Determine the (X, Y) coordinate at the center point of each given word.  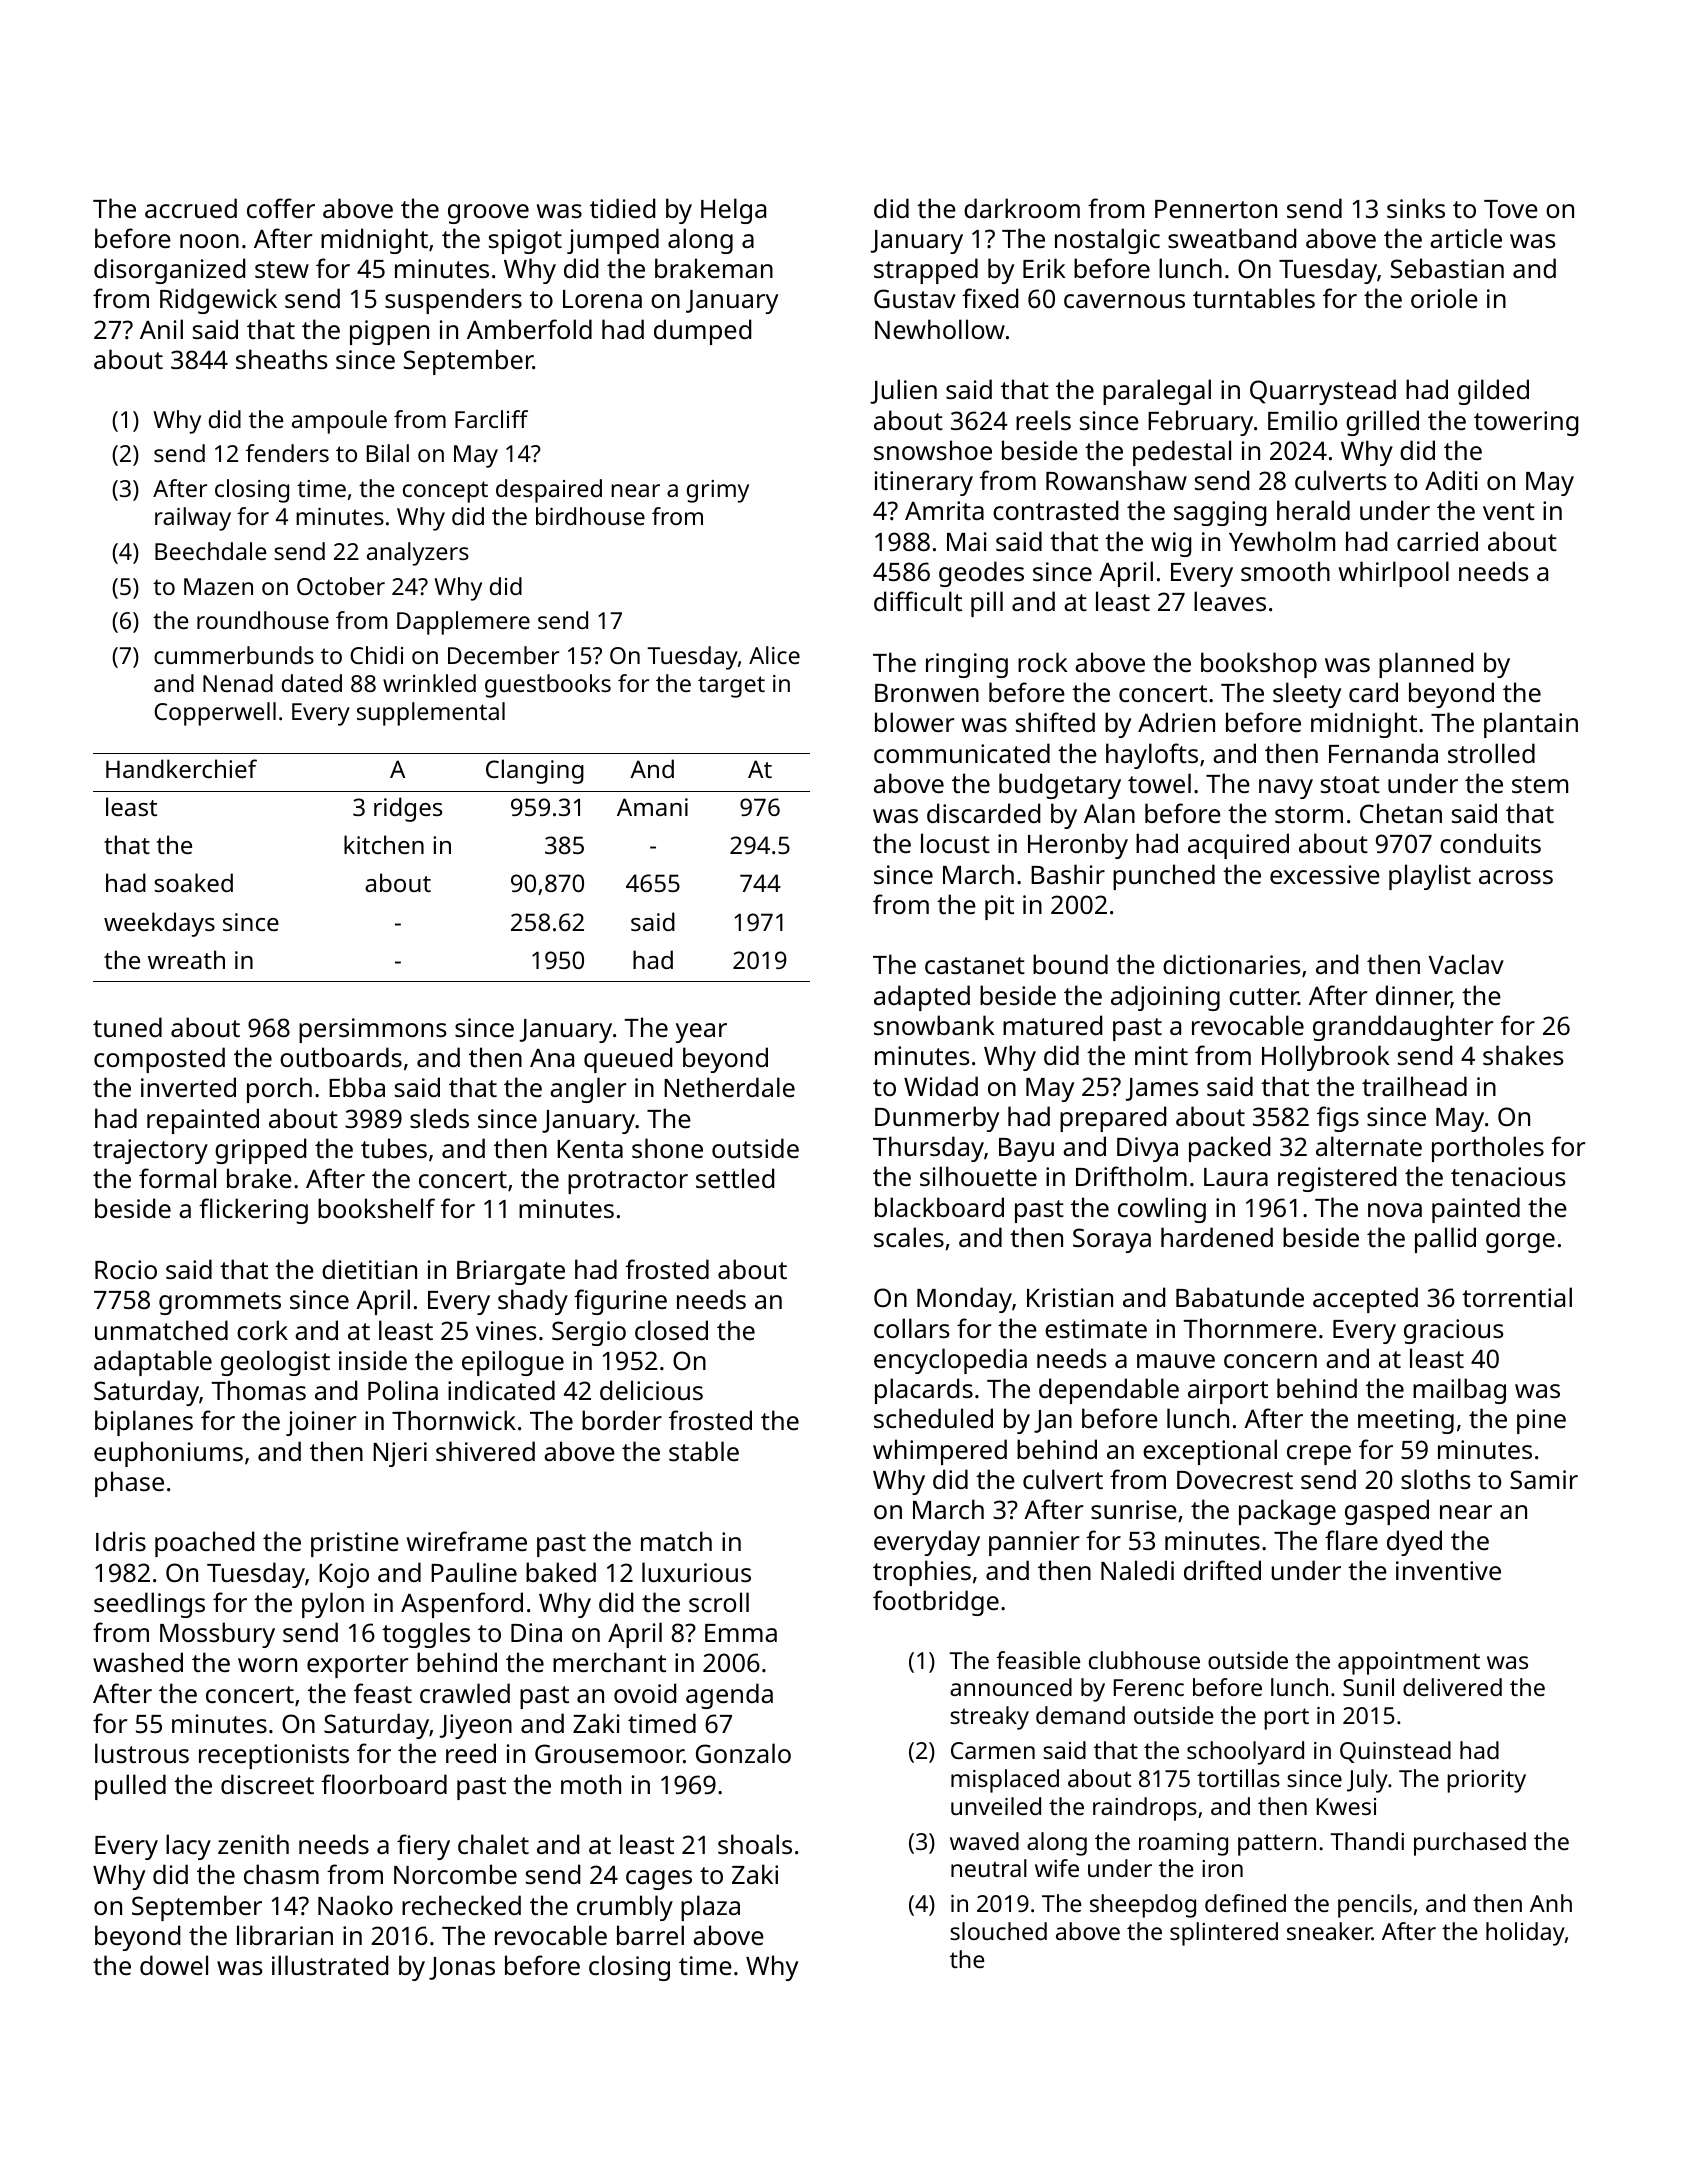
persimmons (372, 1030)
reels (1043, 420)
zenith (253, 1844)
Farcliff (491, 419)
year (701, 1033)
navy (1286, 789)
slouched (998, 1931)
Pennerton (1216, 209)
